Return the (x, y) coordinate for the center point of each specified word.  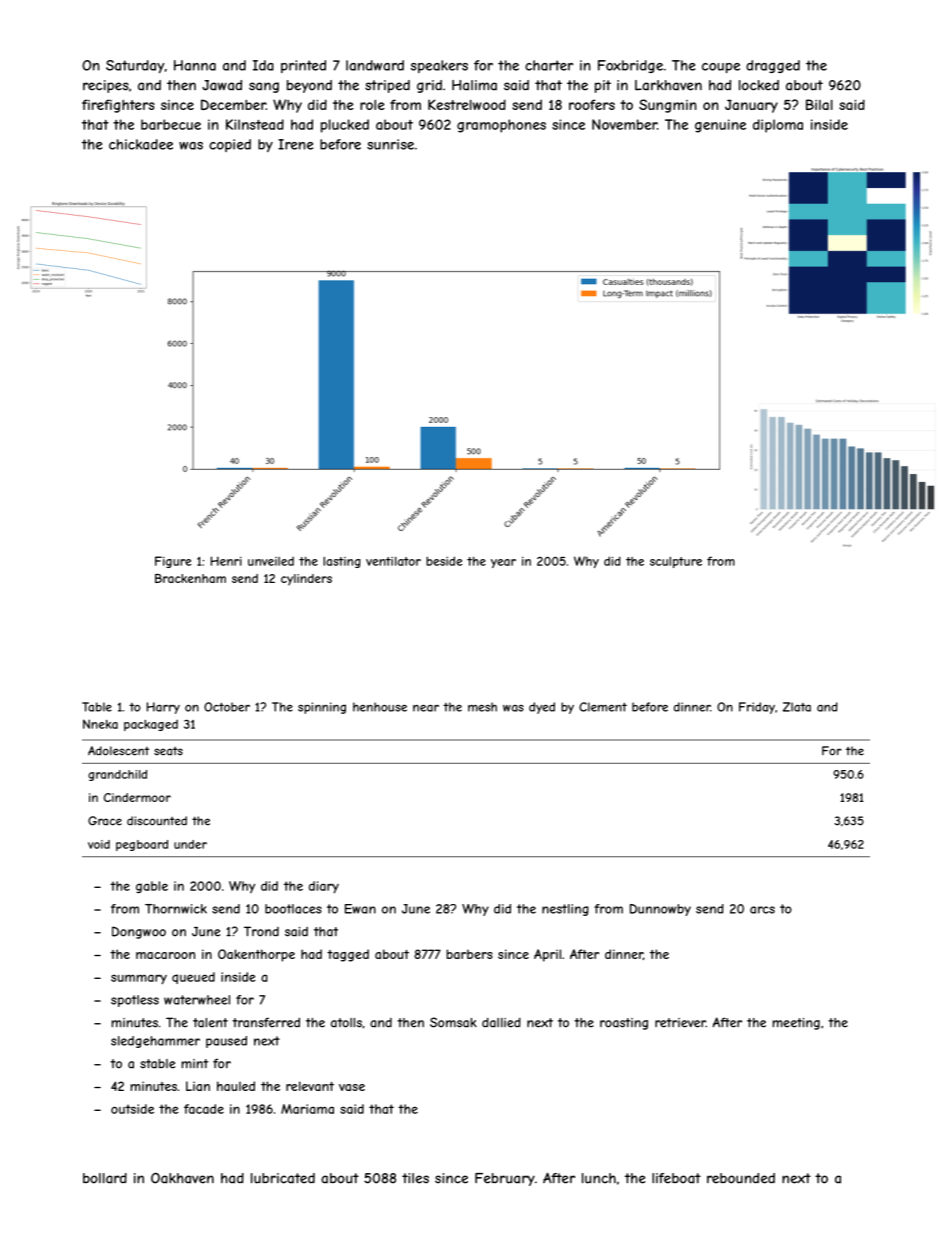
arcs (762, 910)
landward (375, 65)
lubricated (283, 1178)
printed (303, 66)
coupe (721, 68)
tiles (415, 1178)
